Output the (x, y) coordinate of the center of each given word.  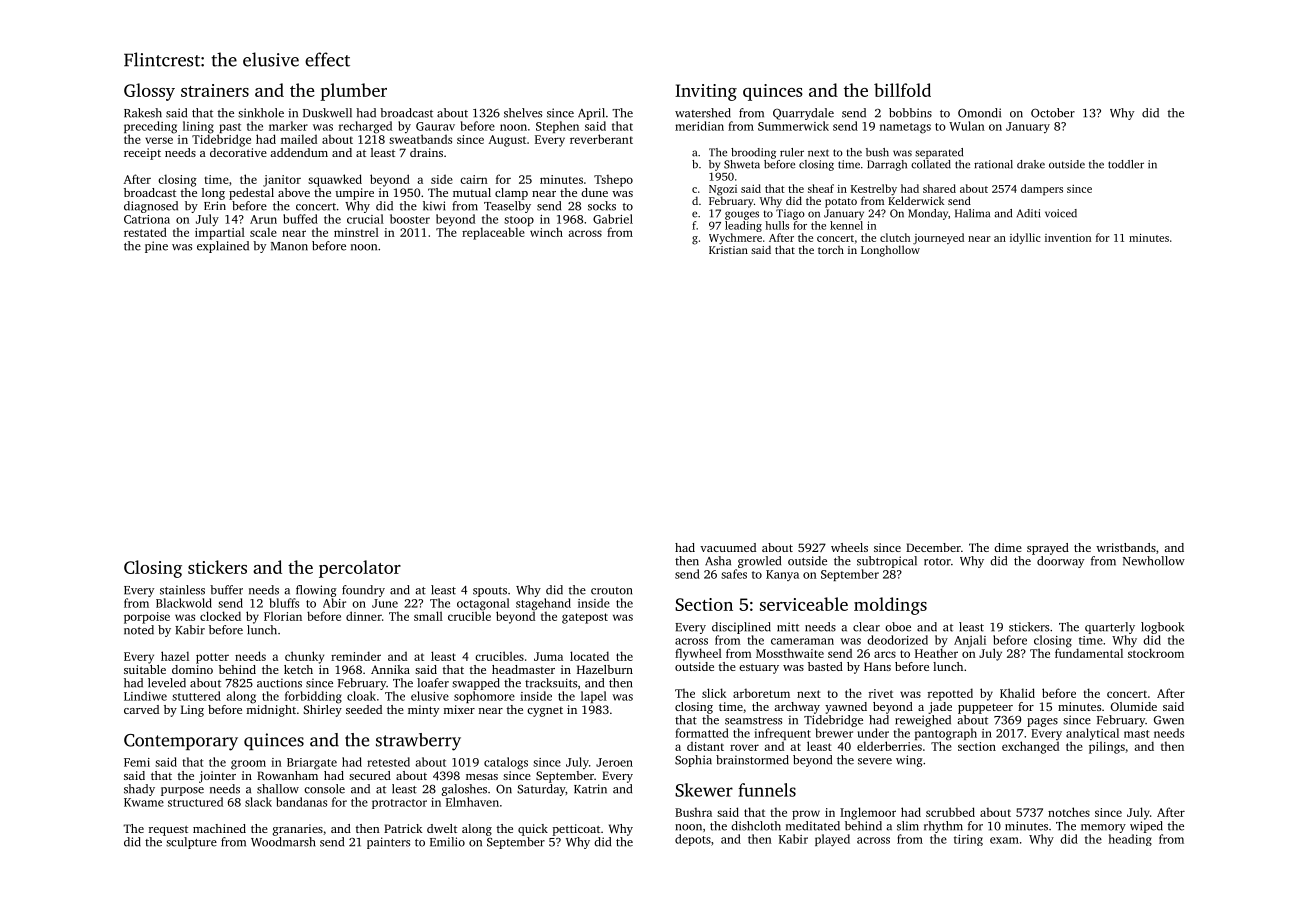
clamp (511, 194)
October (1053, 113)
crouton (611, 591)
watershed (703, 113)
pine (156, 247)
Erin (215, 205)
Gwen (1169, 720)
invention (1068, 238)
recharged (365, 127)
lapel (594, 697)
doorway (1060, 562)
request (168, 830)
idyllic (1025, 239)
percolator (360, 569)
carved (141, 709)
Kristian (728, 250)
